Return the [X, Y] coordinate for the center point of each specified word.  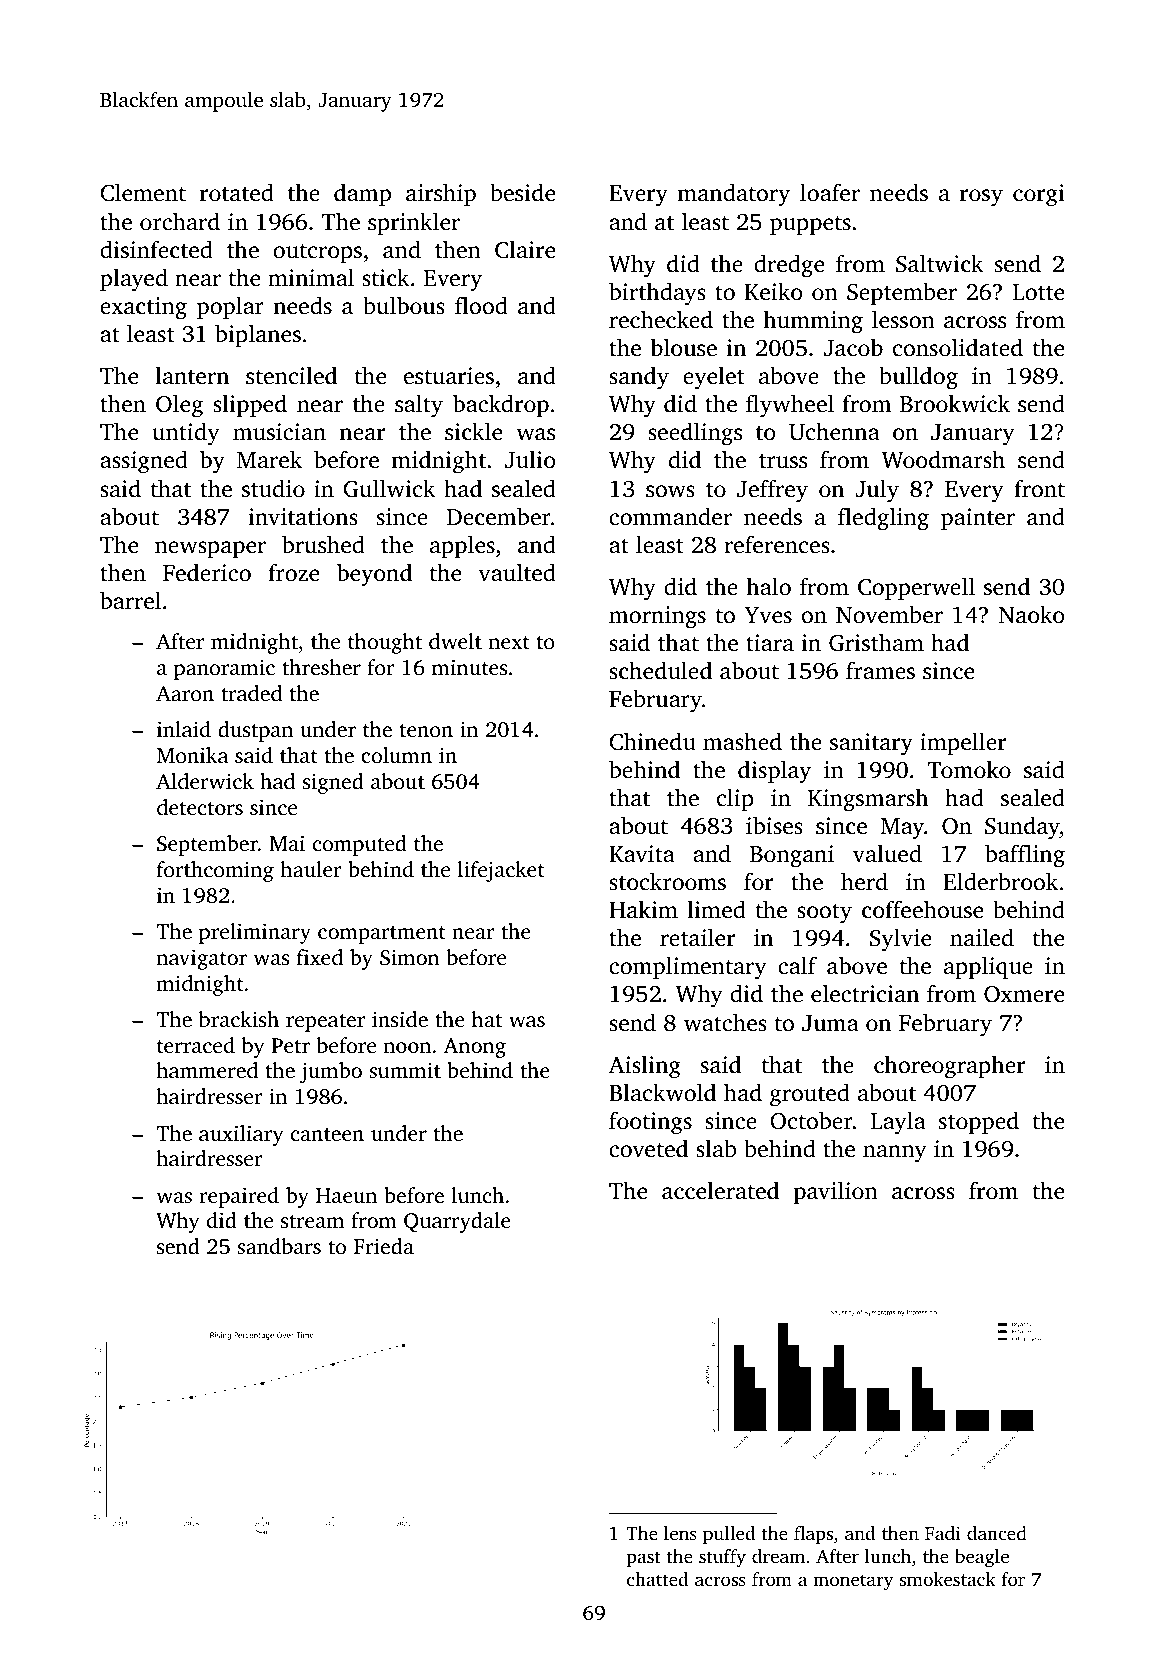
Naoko [1032, 614]
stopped [979, 1122]
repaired [239, 1197]
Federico [207, 572]
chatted [657, 1579]
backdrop [501, 405]
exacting [143, 308]
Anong [475, 1048]
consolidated [958, 347]
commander [670, 516]
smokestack [948, 1579]
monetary [853, 1582]
